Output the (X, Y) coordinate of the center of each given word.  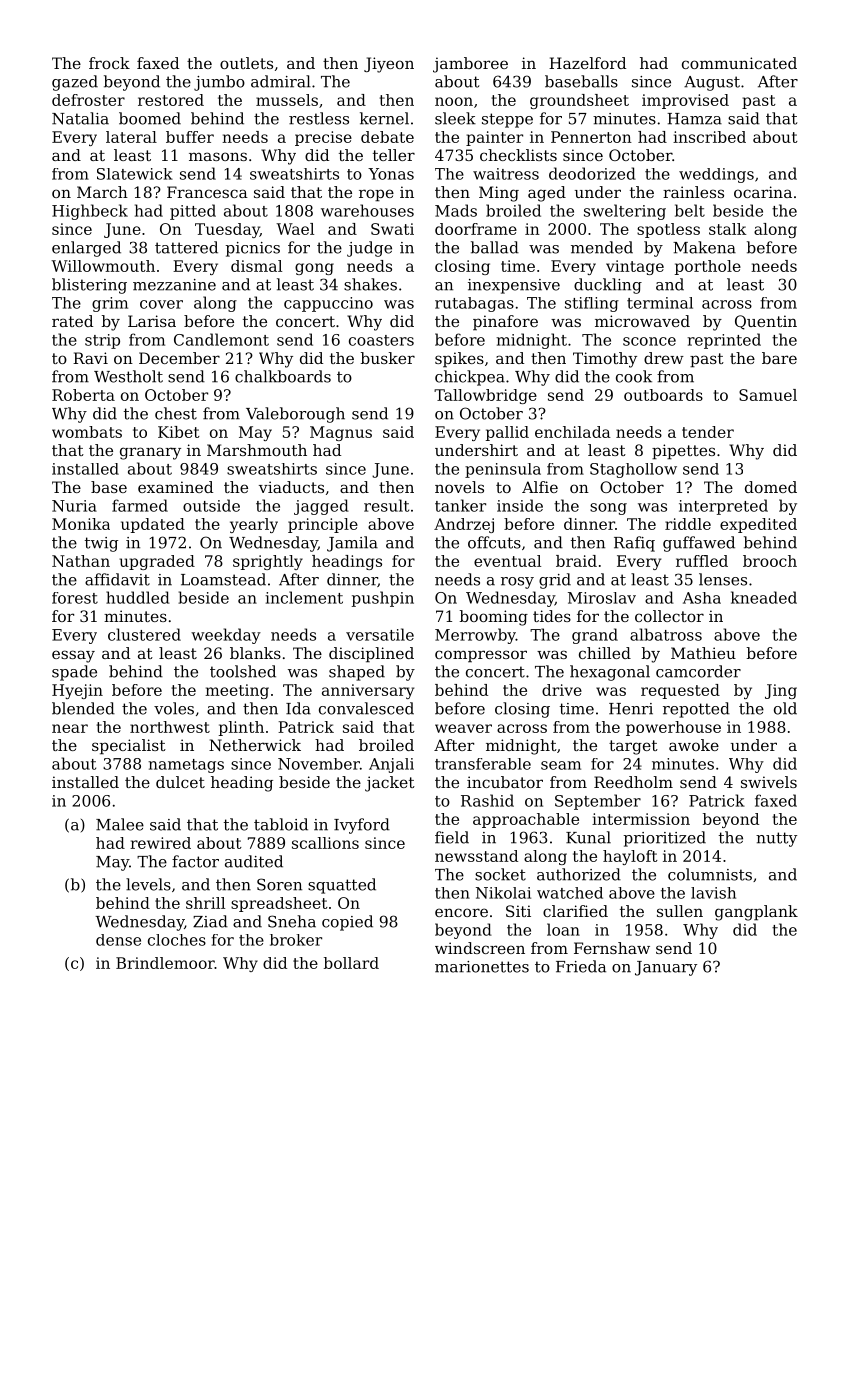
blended (83, 708)
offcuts (494, 542)
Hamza (694, 119)
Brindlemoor (165, 963)
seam (561, 765)
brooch (770, 561)
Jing (781, 691)
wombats (87, 432)
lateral (131, 137)
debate (387, 137)
